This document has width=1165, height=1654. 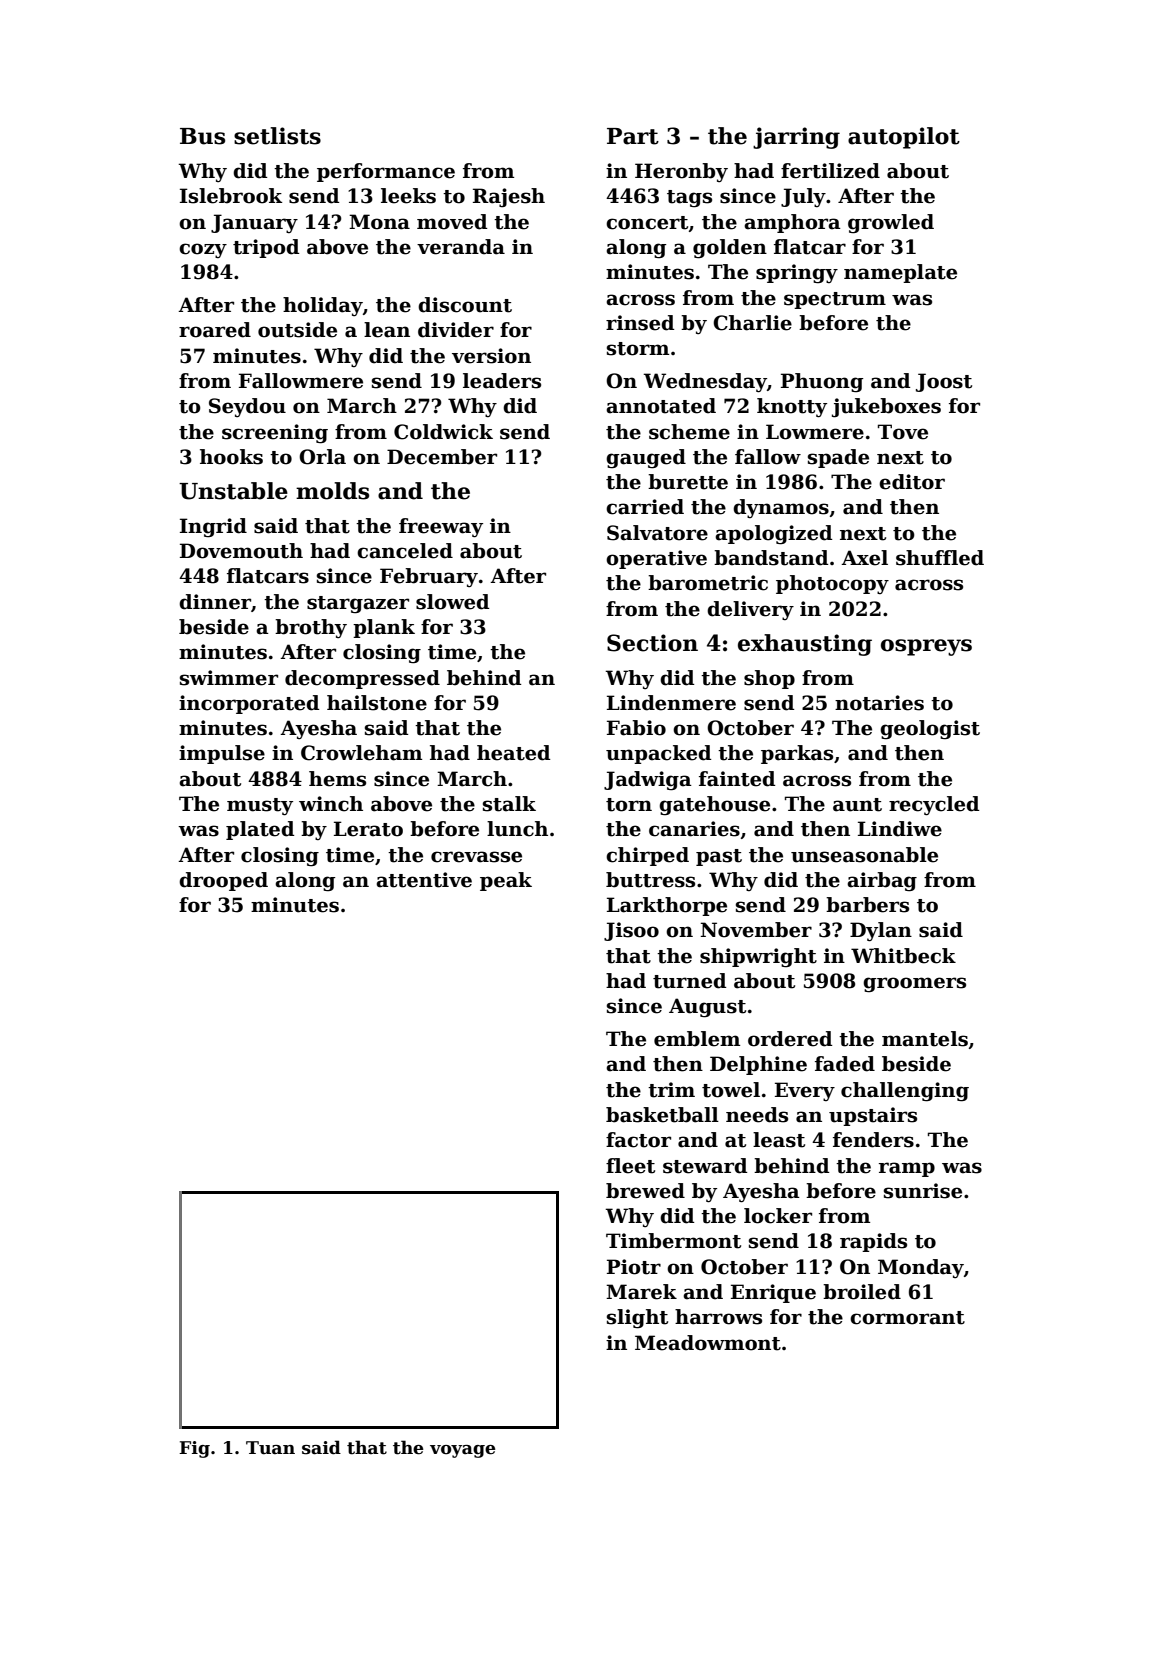 I want to click on drooped, so click(x=223, y=881).
